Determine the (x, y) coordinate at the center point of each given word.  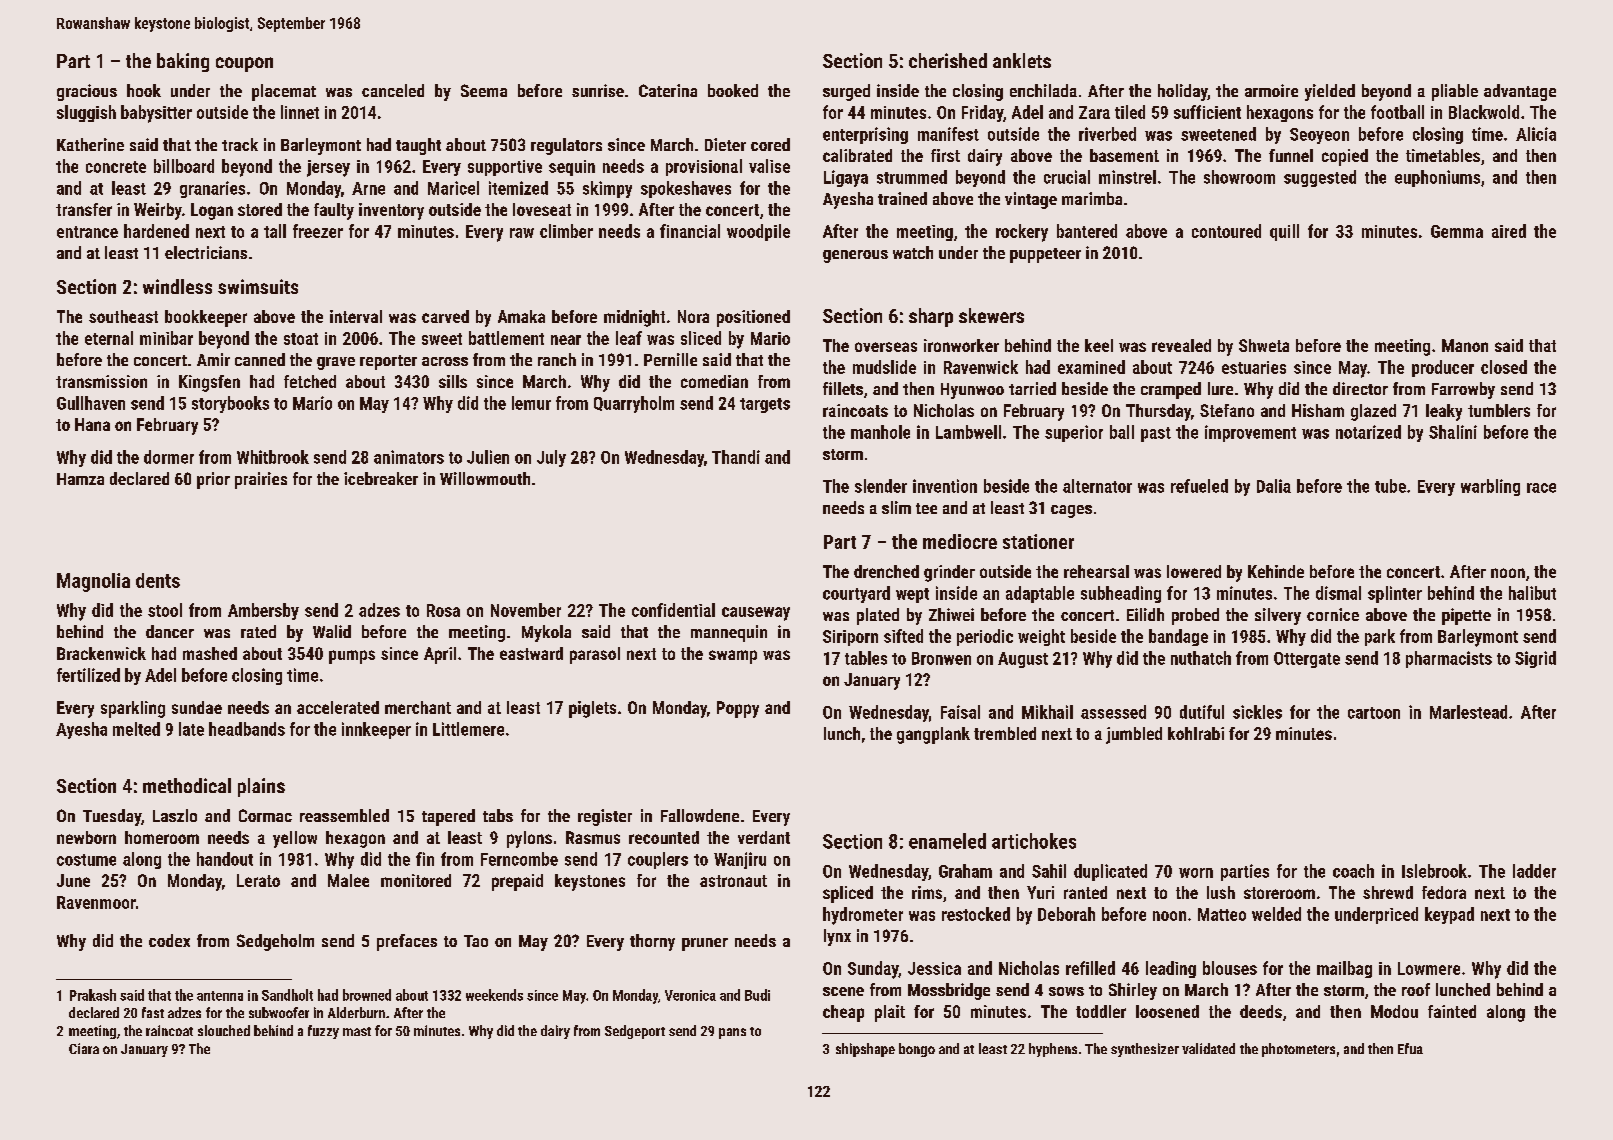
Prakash (93, 995)
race (1541, 488)
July (551, 458)
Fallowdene (700, 815)
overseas (886, 347)
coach (1353, 871)
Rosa (443, 610)
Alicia (1536, 134)
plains (261, 787)
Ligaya (846, 178)
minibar (166, 338)
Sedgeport (635, 1032)
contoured (1226, 231)
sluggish (86, 113)
